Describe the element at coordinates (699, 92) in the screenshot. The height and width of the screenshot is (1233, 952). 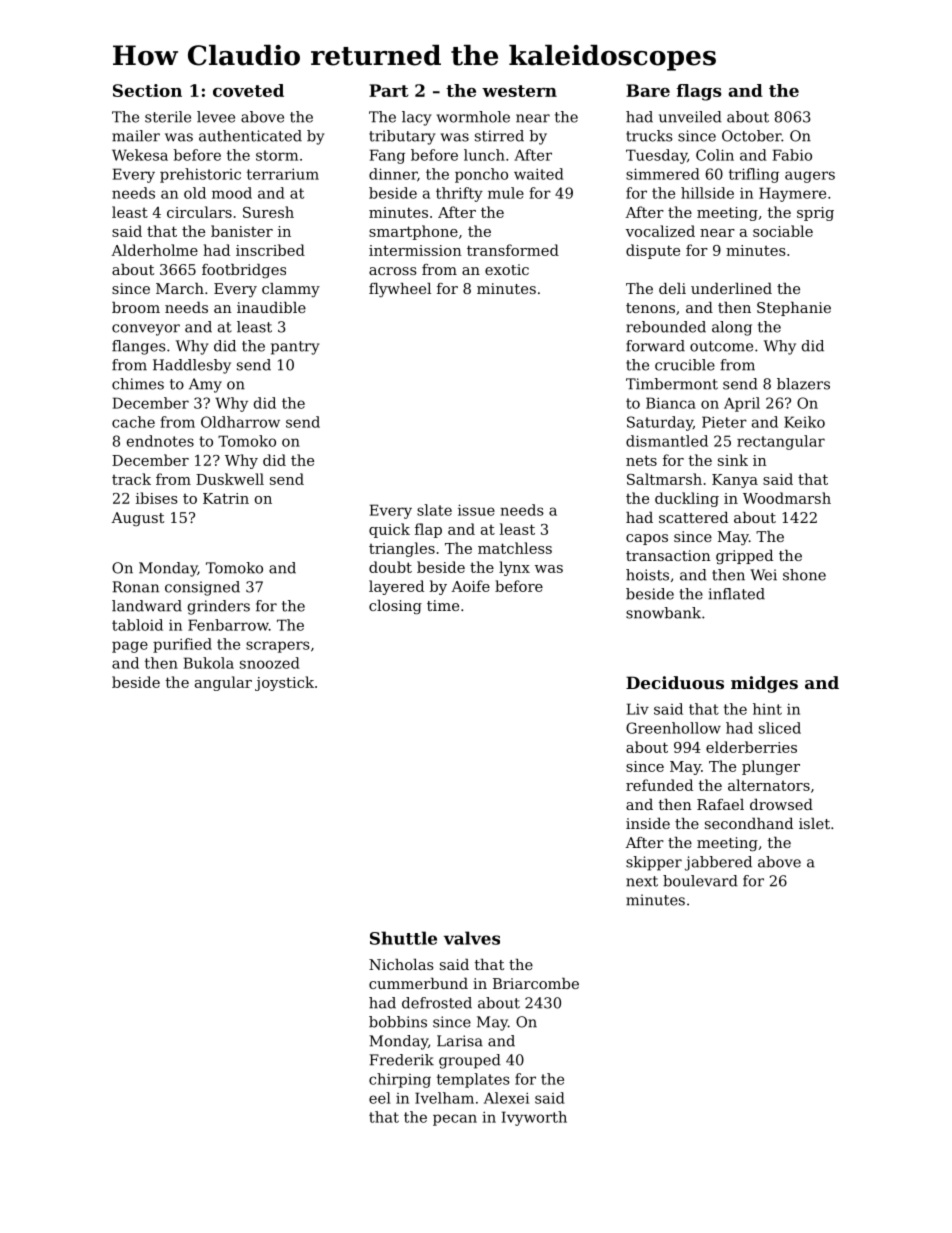
I see `flags` at that location.
